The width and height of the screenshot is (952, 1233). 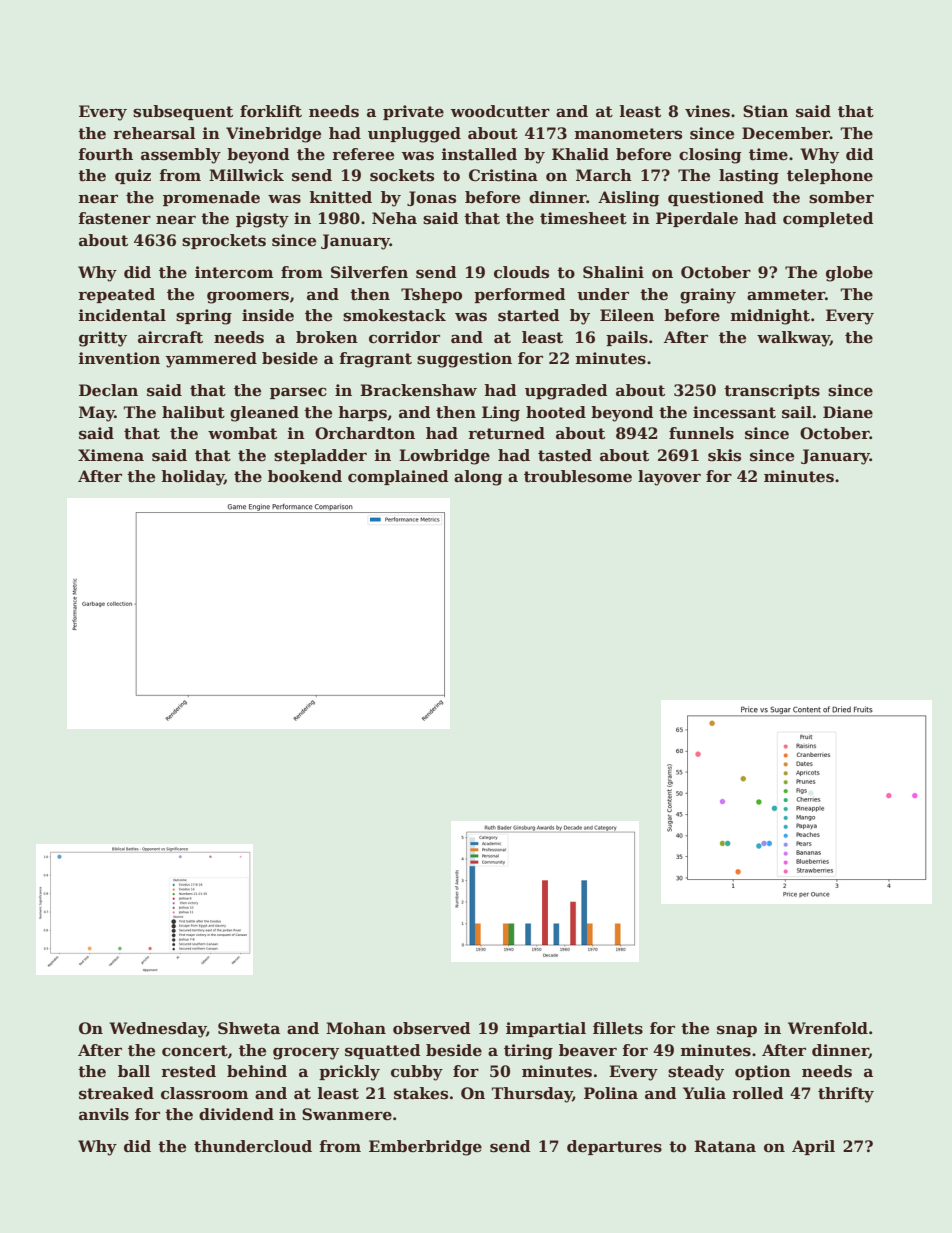 What do you see at coordinates (793, 339) in the screenshot?
I see `walkway` at bounding box center [793, 339].
